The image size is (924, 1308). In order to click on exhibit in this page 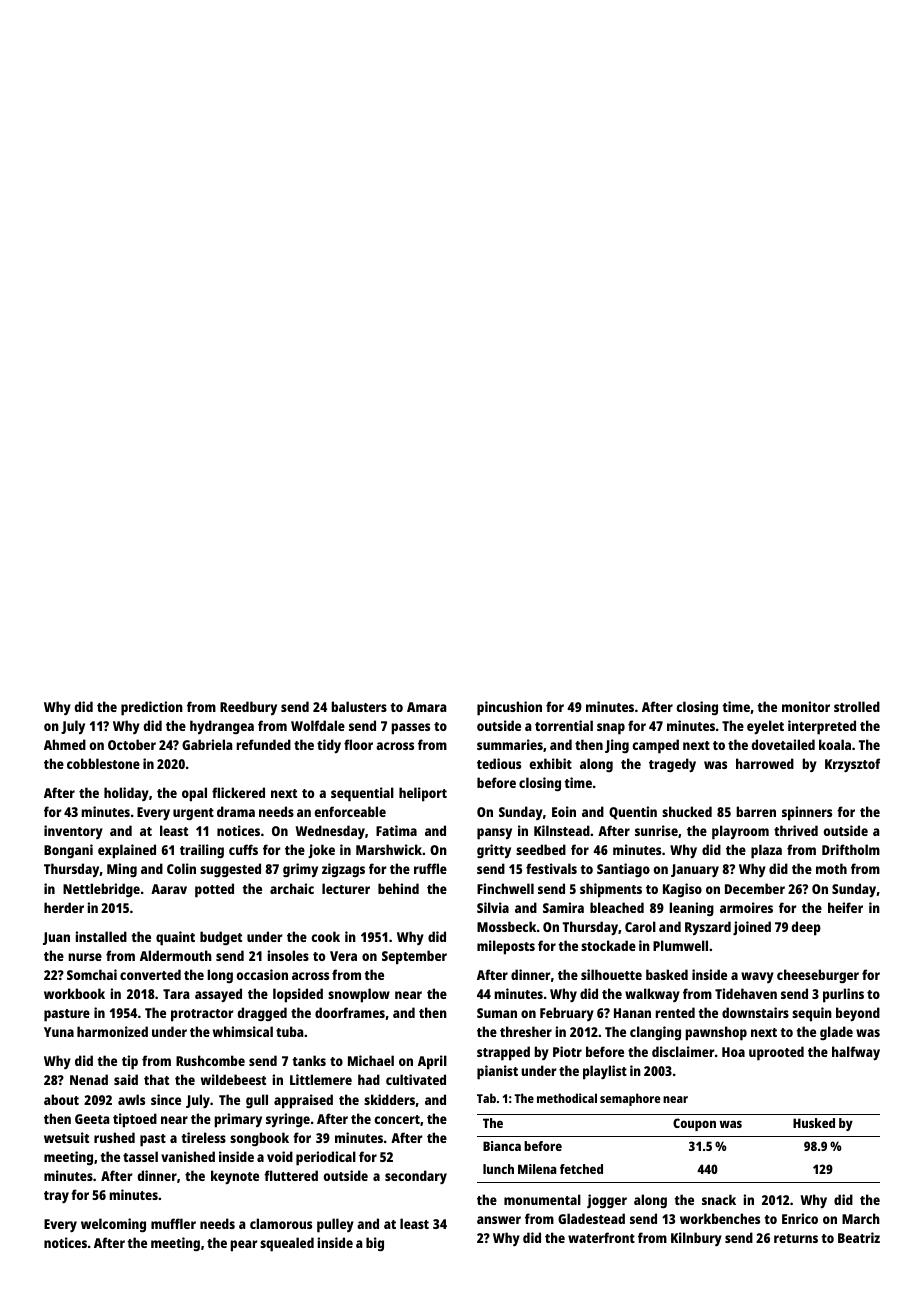, I will do `click(551, 763)`.
